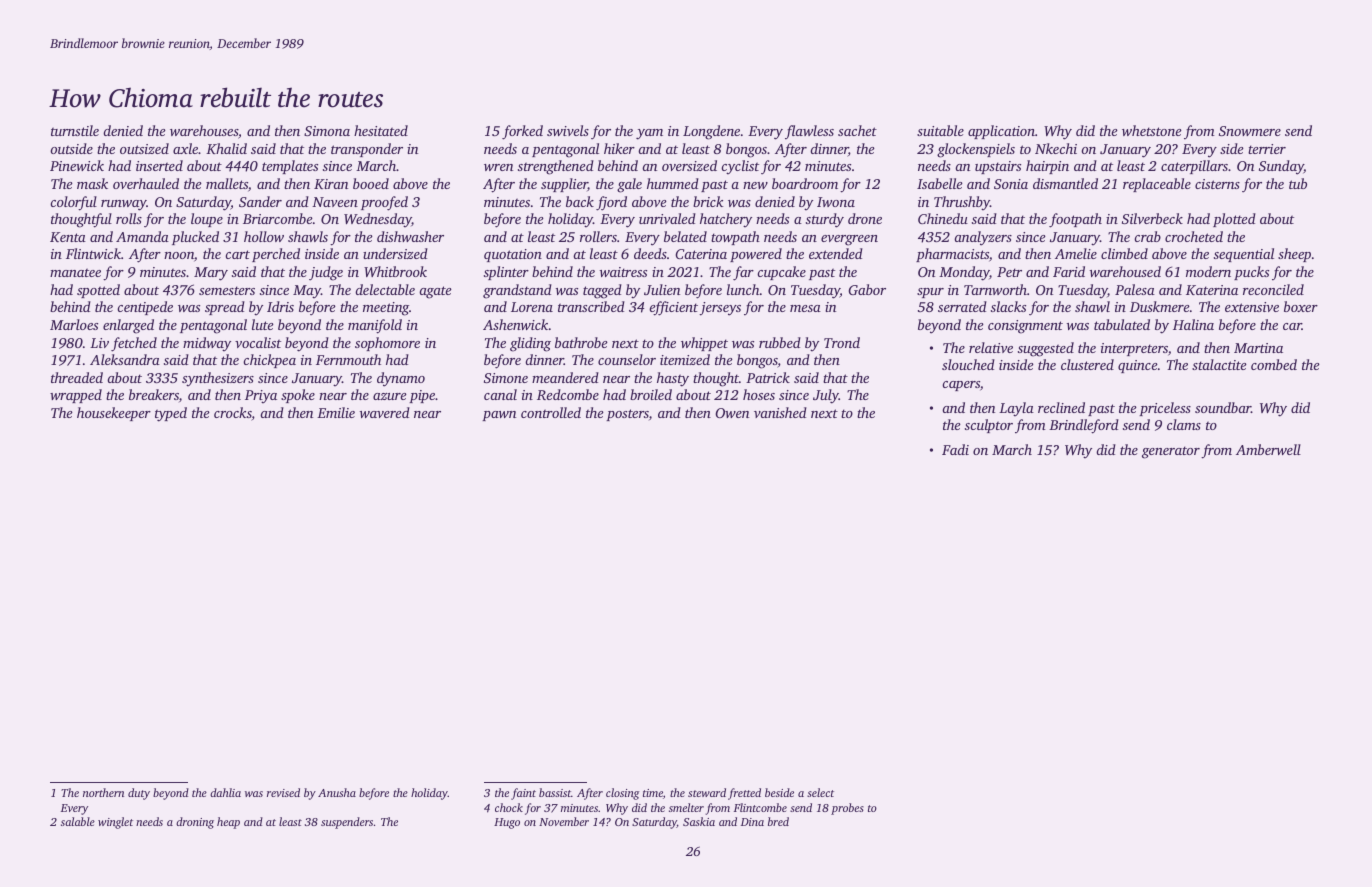 This page has height=887, width=1372. Describe the element at coordinates (75, 130) in the page. I see `turnstile` at that location.
